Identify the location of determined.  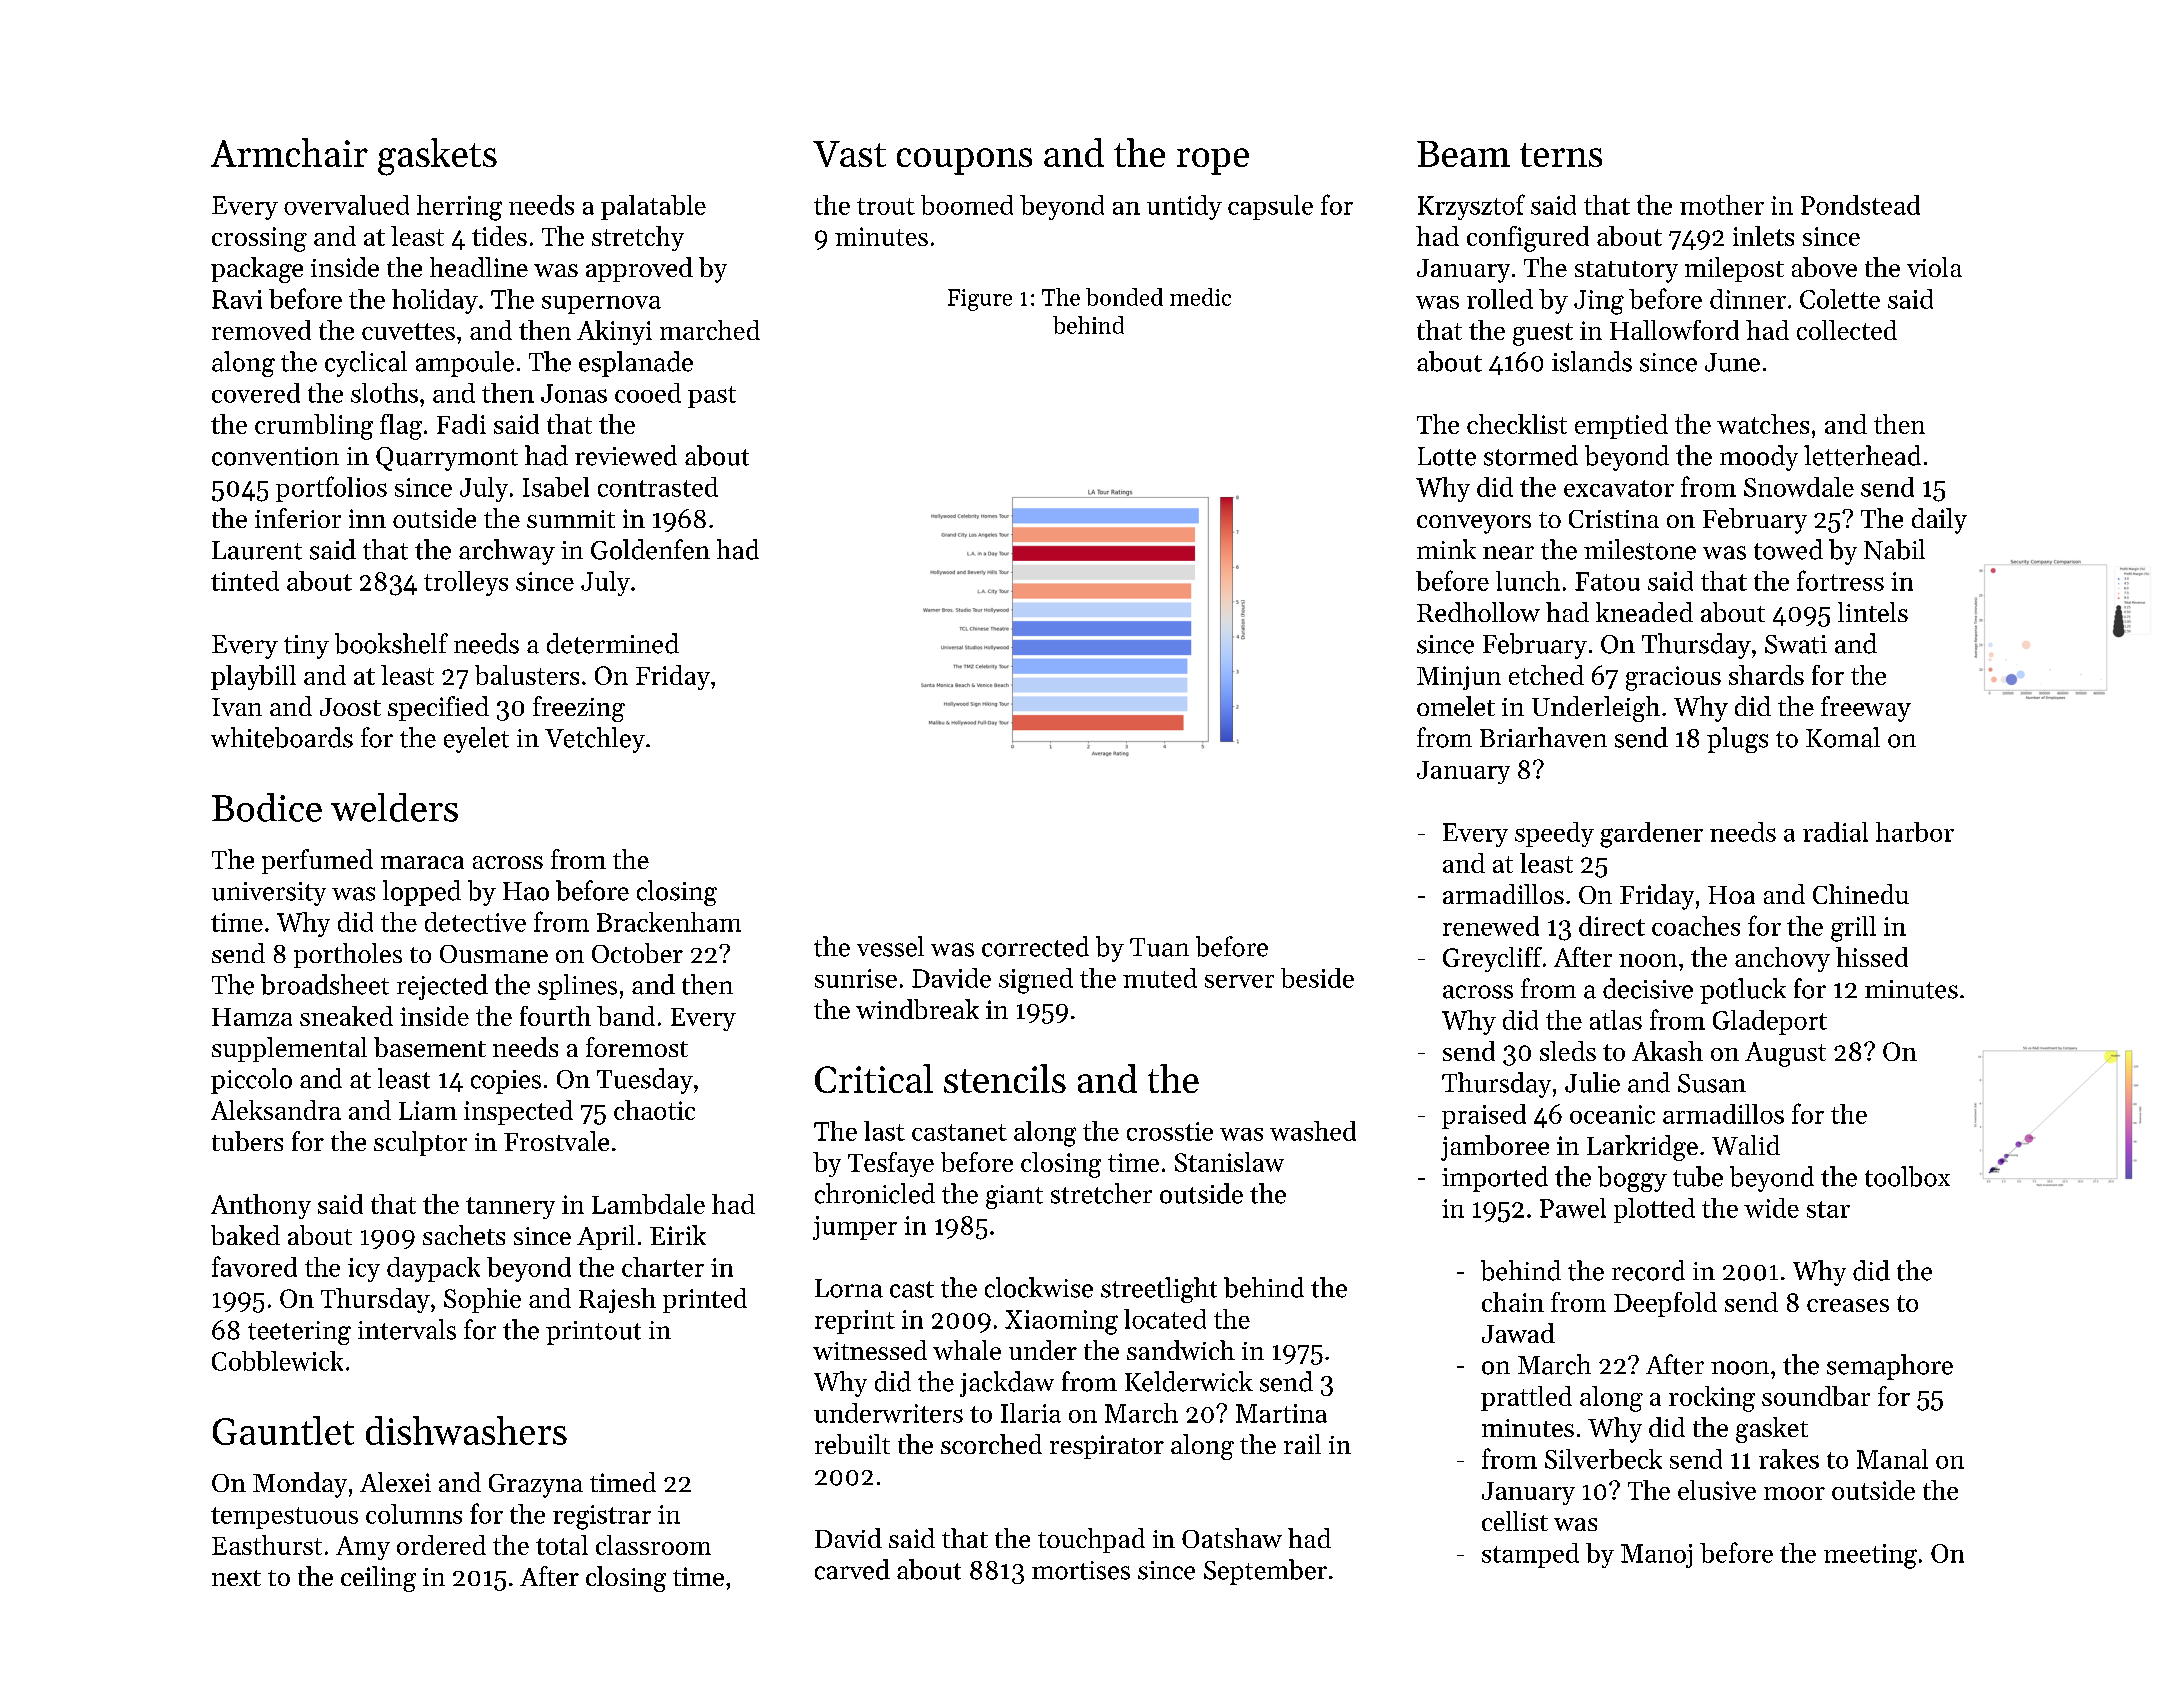
(613, 643).
